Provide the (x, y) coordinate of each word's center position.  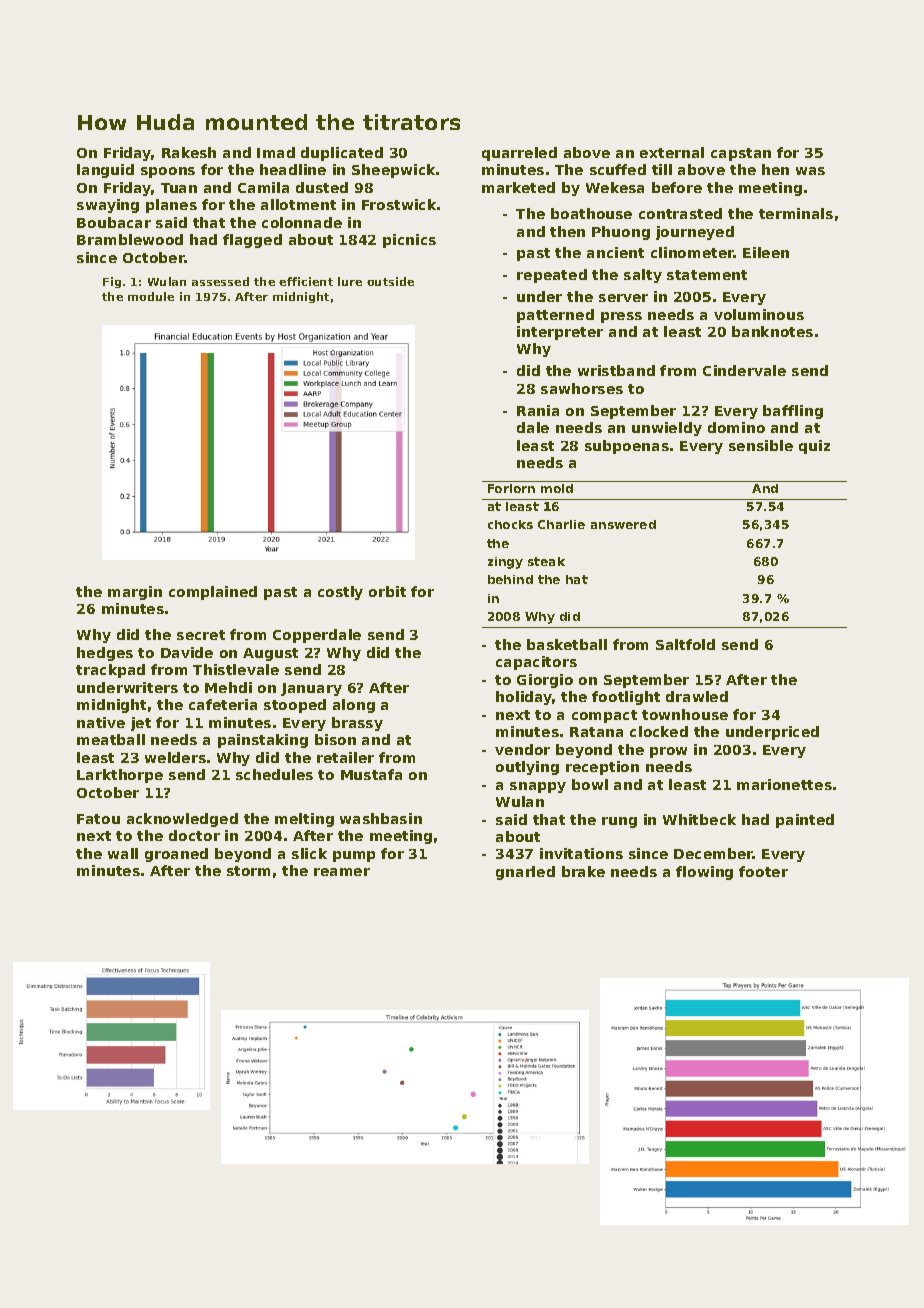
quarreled (519, 154)
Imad (276, 152)
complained (213, 593)
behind (510, 579)
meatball (111, 739)
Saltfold (685, 644)
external (672, 152)
